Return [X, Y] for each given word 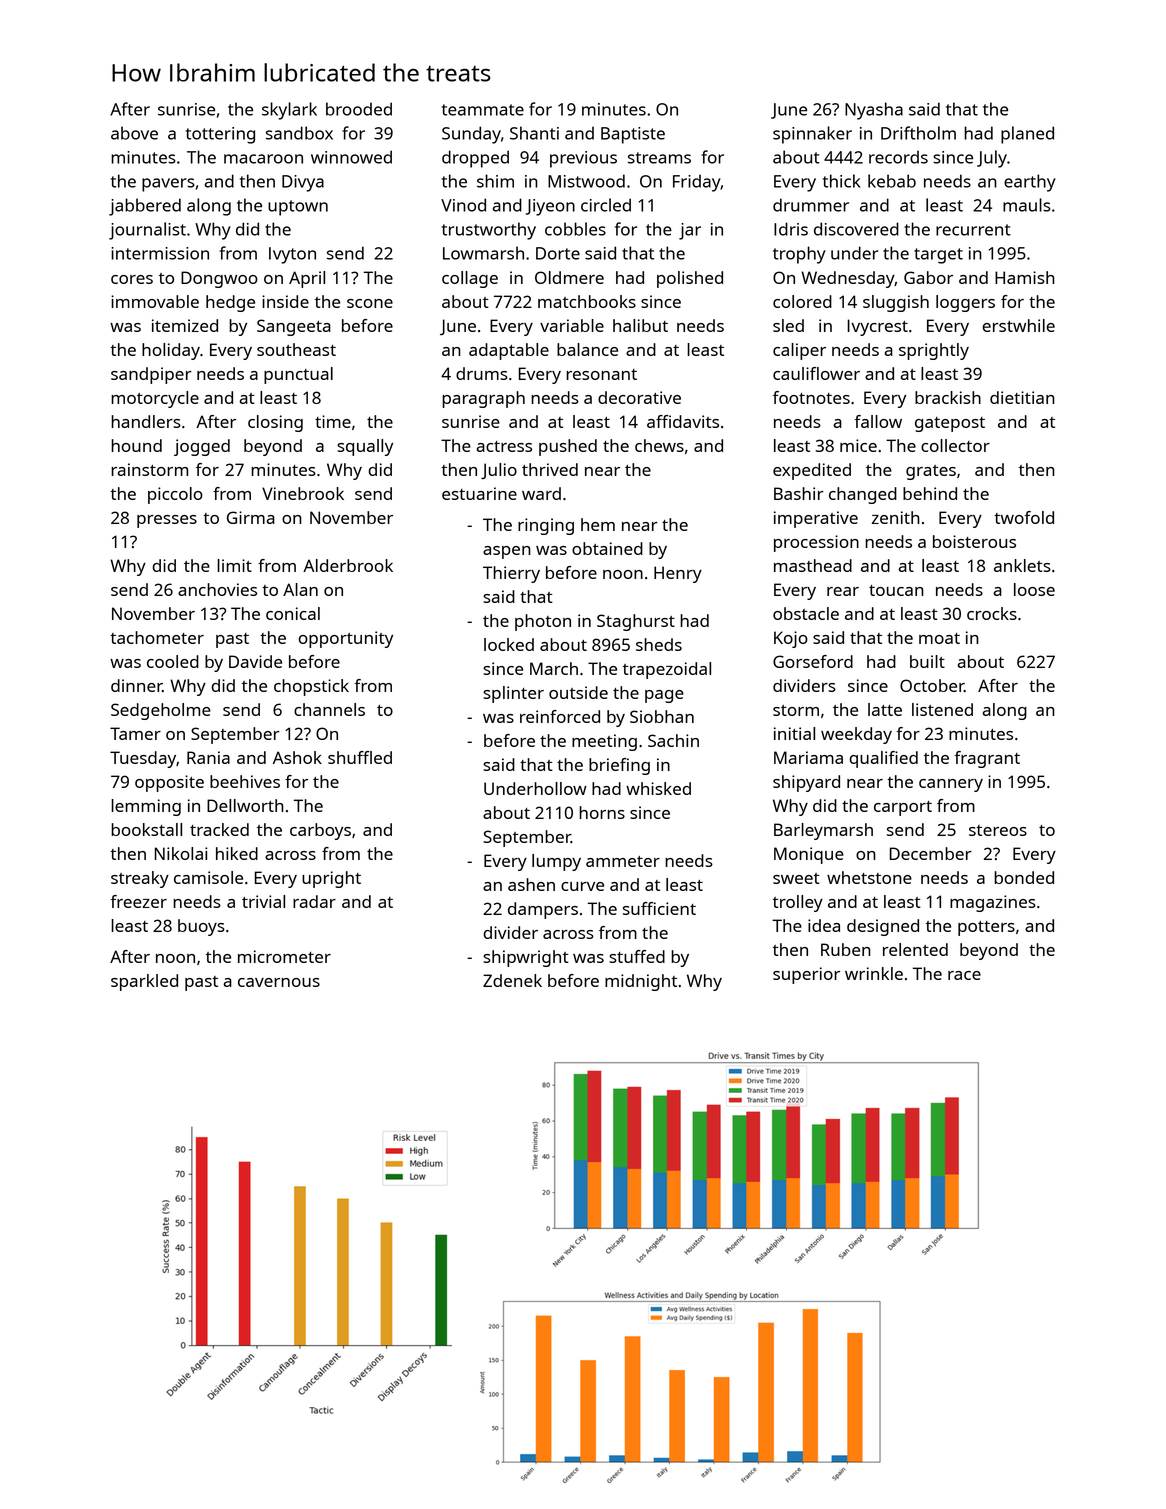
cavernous [279, 982]
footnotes [811, 397]
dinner [136, 685]
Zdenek [512, 980]
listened [942, 709]
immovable [155, 301]
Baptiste [633, 135]
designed [883, 927]
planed [1027, 135]
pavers [168, 185]
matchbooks [587, 301]
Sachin [673, 740]
